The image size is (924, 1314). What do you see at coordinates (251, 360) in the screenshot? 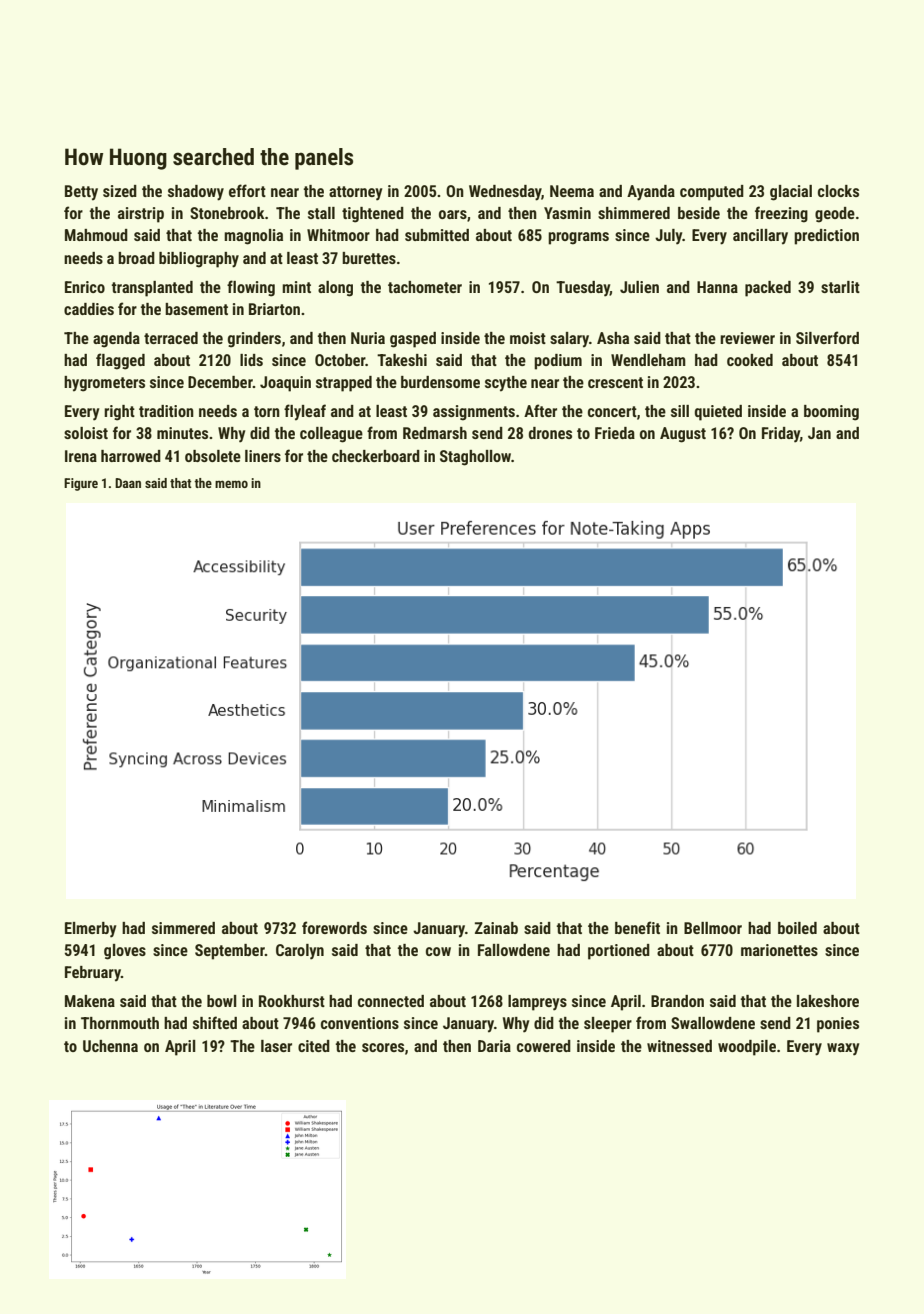
I see `lids` at bounding box center [251, 360].
